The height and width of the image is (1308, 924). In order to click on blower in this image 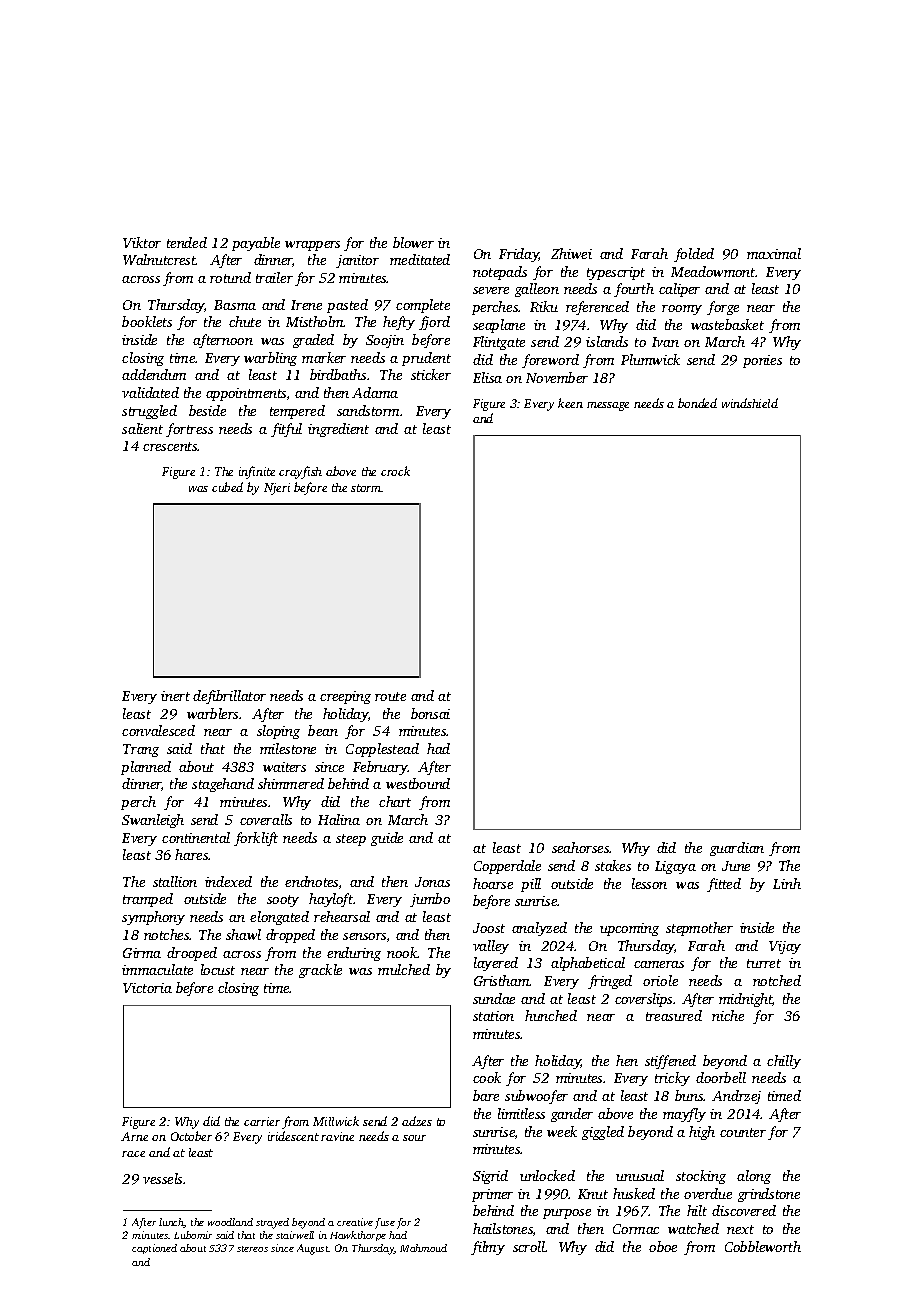, I will do `click(413, 242)`.
